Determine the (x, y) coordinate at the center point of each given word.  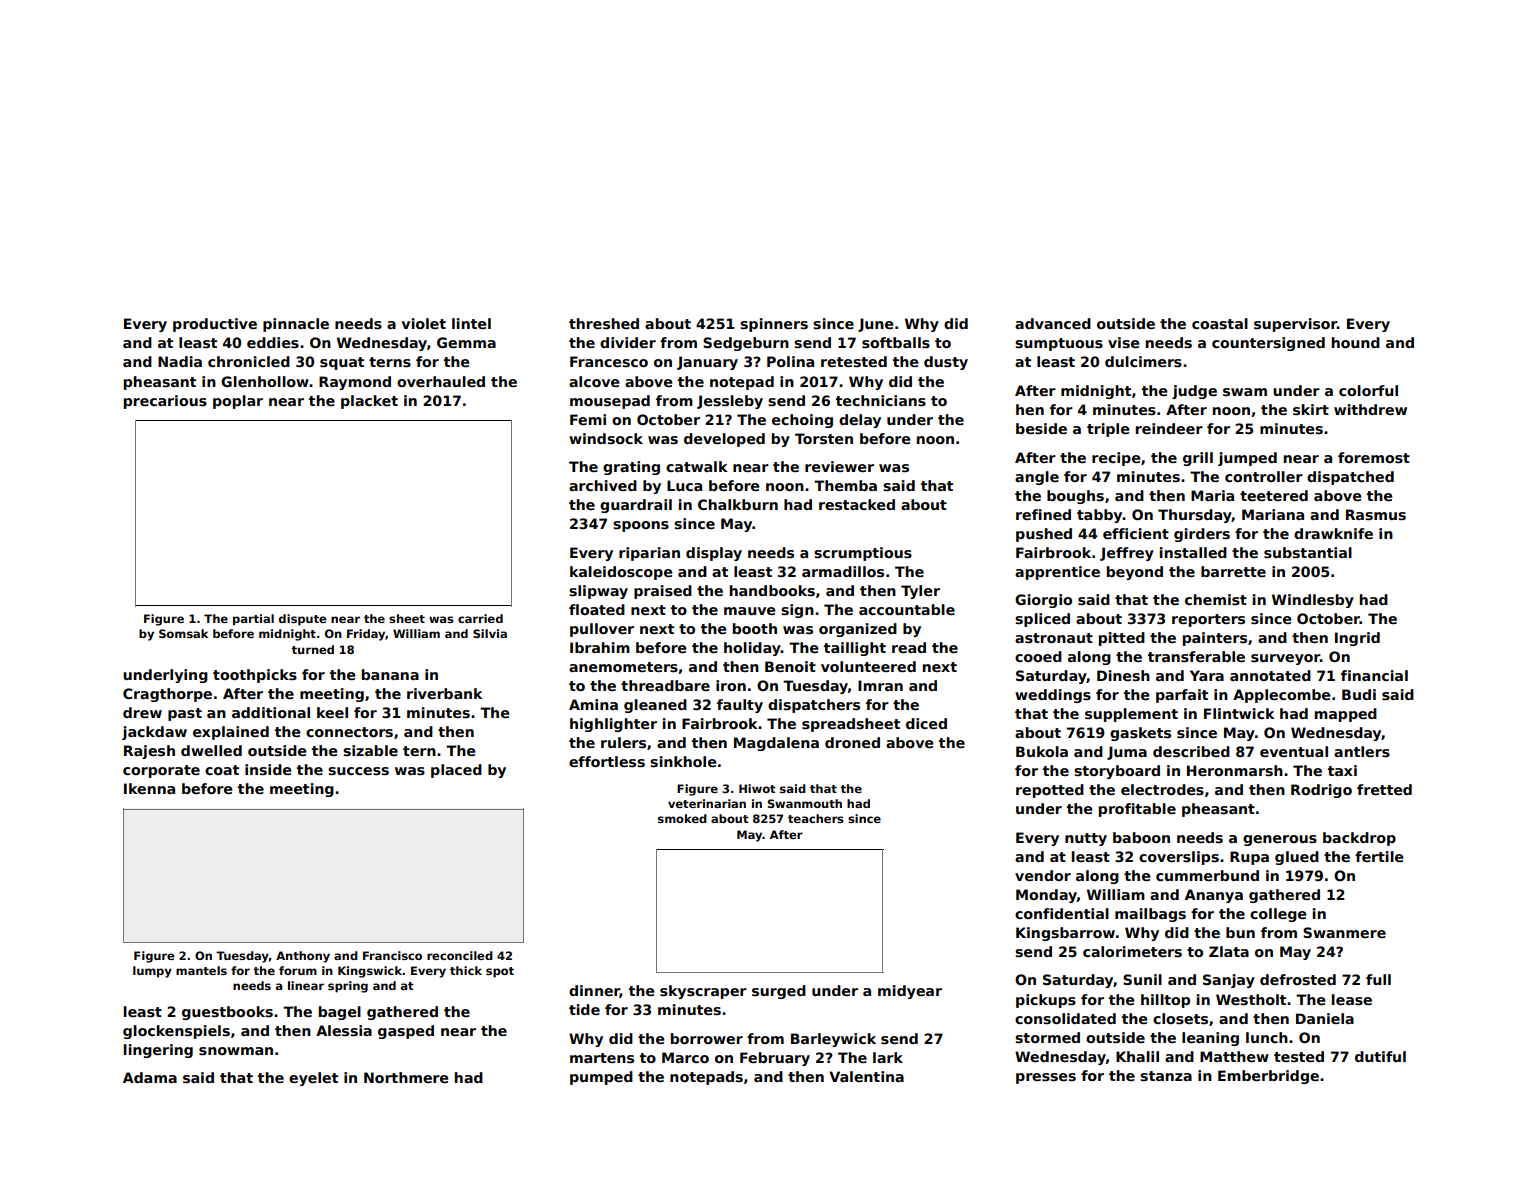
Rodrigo (1321, 791)
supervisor (1295, 325)
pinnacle (296, 325)
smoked (682, 818)
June (876, 325)
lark (888, 1057)
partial (253, 620)
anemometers (623, 667)
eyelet (313, 1079)
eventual (1294, 751)
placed (456, 771)
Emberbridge (1268, 1077)
